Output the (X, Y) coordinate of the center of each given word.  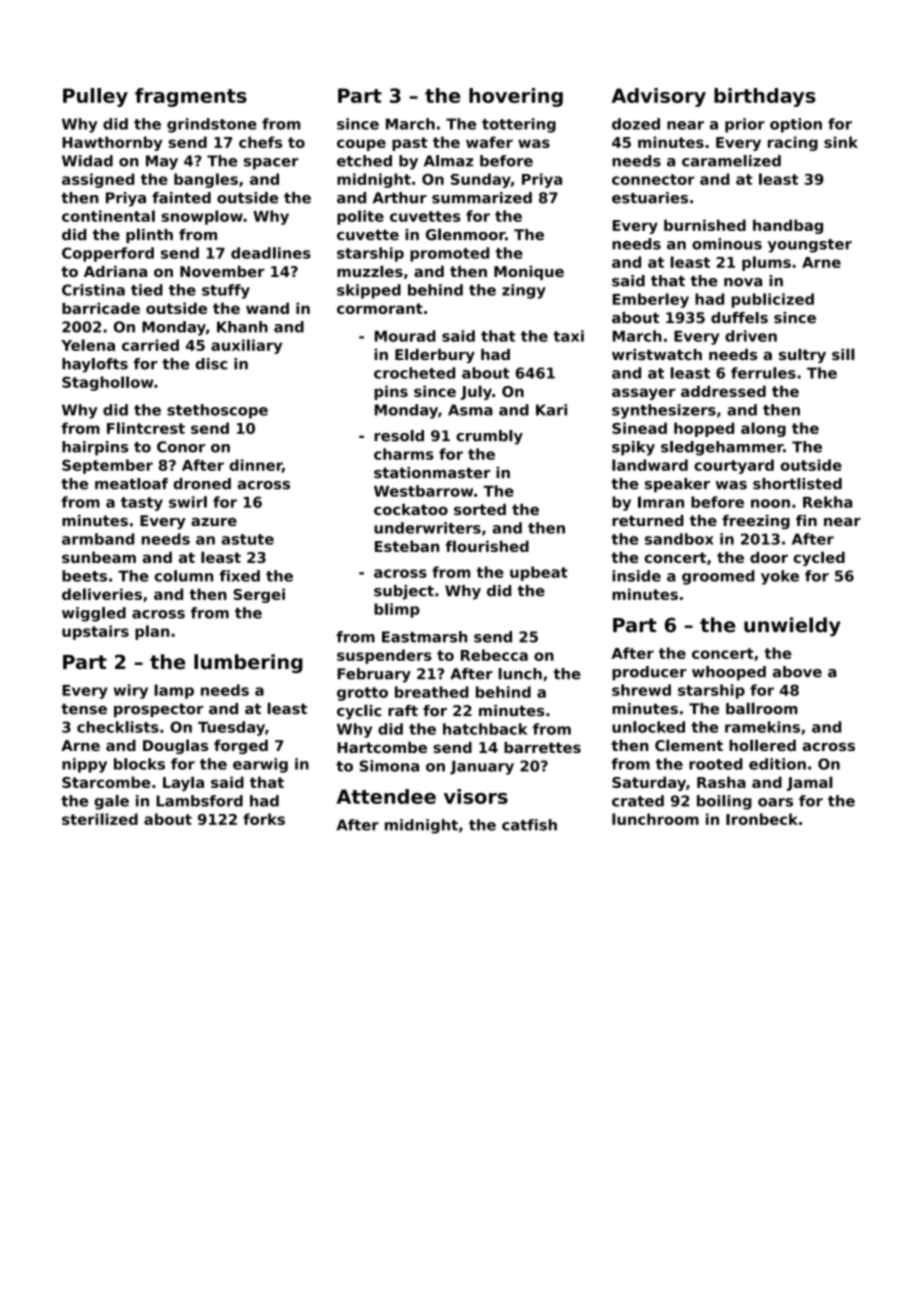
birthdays (765, 97)
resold (399, 436)
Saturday (649, 783)
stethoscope (217, 411)
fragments (191, 97)
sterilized (100, 819)
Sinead (639, 428)
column (184, 576)
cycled (819, 558)
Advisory (658, 97)
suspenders (384, 656)
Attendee (386, 796)
